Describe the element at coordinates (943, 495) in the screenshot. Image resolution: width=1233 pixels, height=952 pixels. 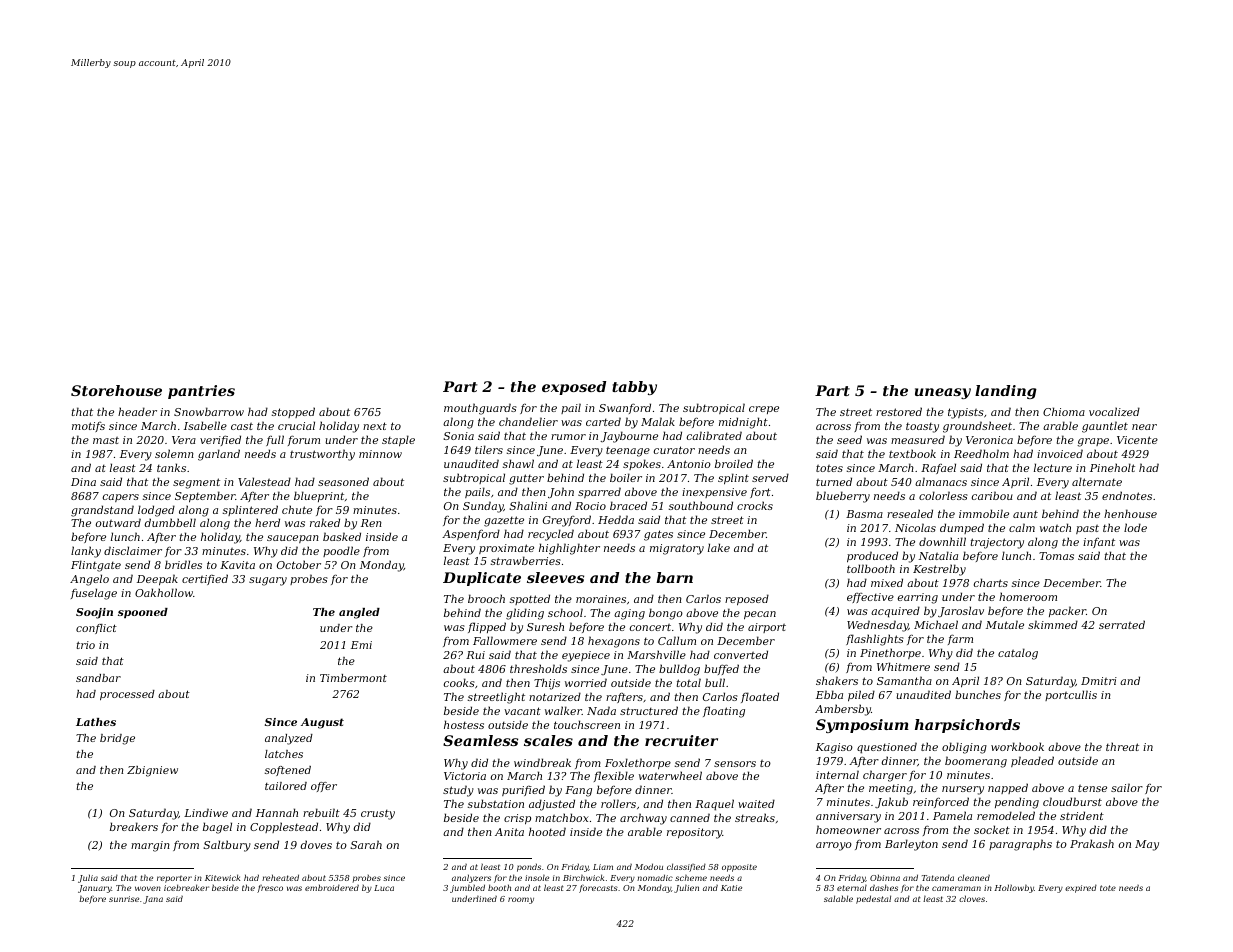
I see `colorless` at that location.
